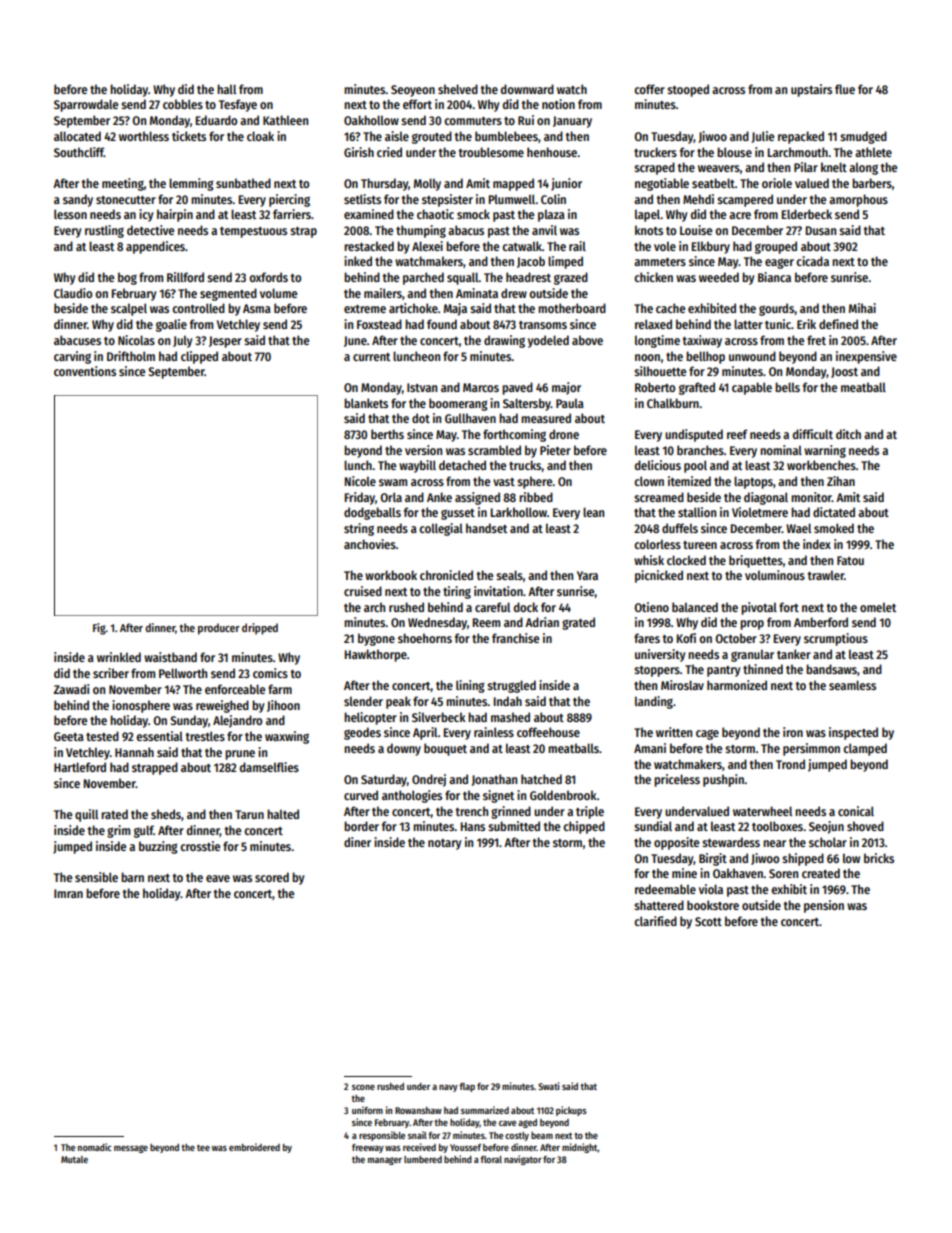  Describe the element at coordinates (572, 122) in the document. I see `January` at that location.
